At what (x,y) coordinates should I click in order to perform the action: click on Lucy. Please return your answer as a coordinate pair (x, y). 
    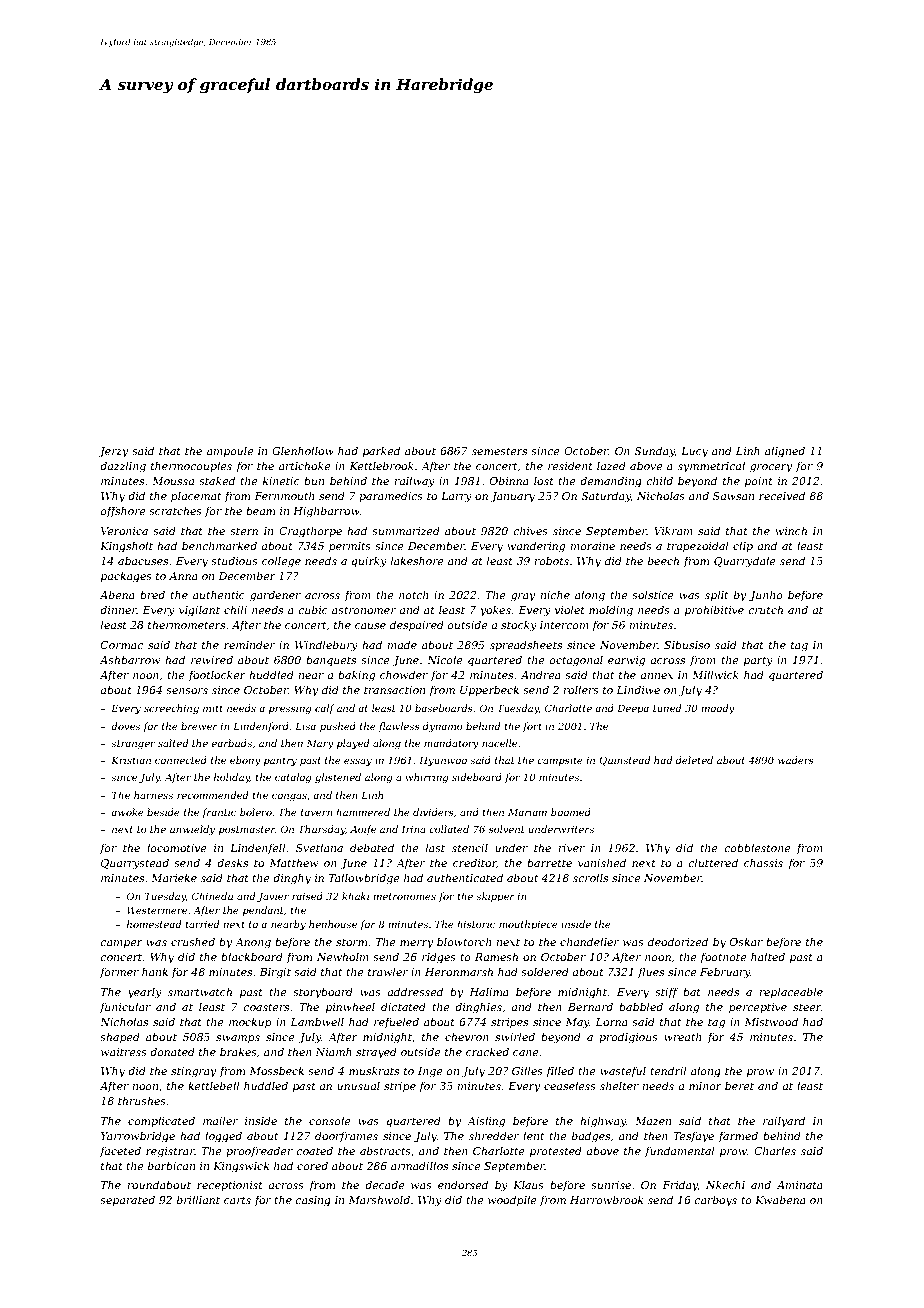
    Looking at the image, I should click on (694, 452).
